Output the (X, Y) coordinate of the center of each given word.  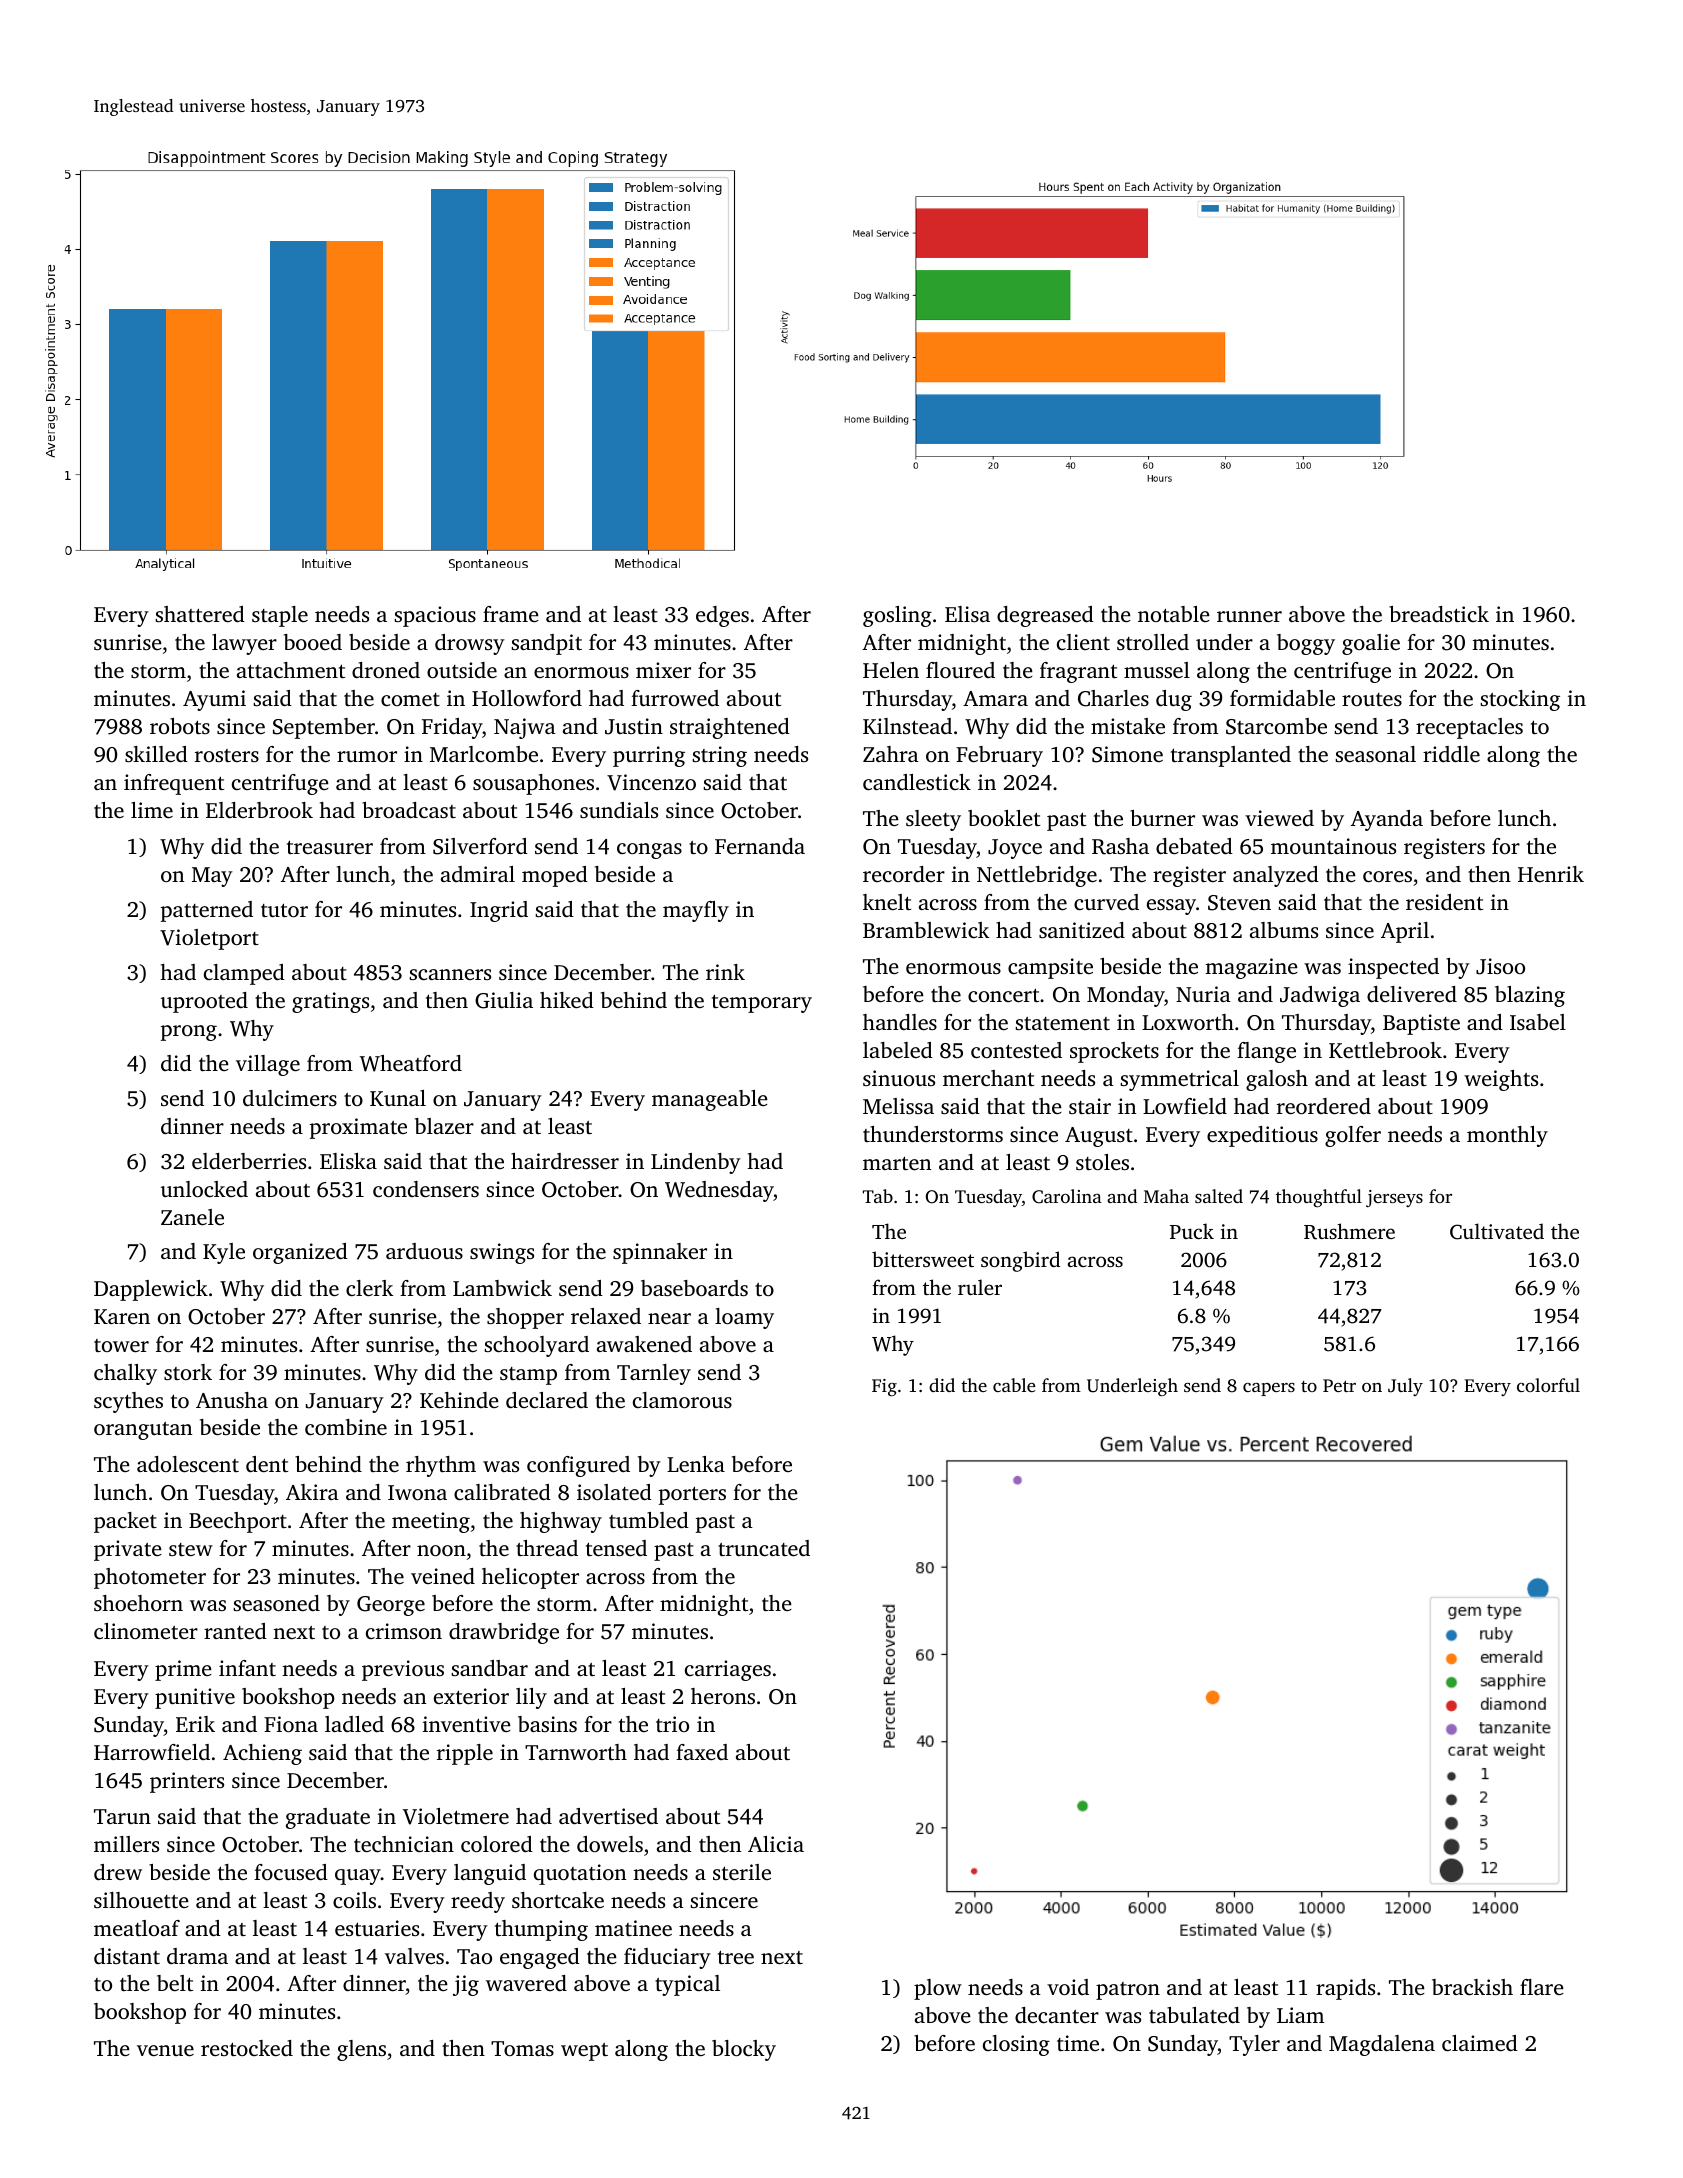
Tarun (122, 1816)
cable (1014, 1385)
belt (175, 1983)
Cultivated (1497, 1231)
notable (1174, 614)
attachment (291, 670)
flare (1542, 1987)
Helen (891, 670)
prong (189, 1033)
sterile (742, 1872)
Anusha (232, 1400)
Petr (1339, 1385)
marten (897, 1163)
